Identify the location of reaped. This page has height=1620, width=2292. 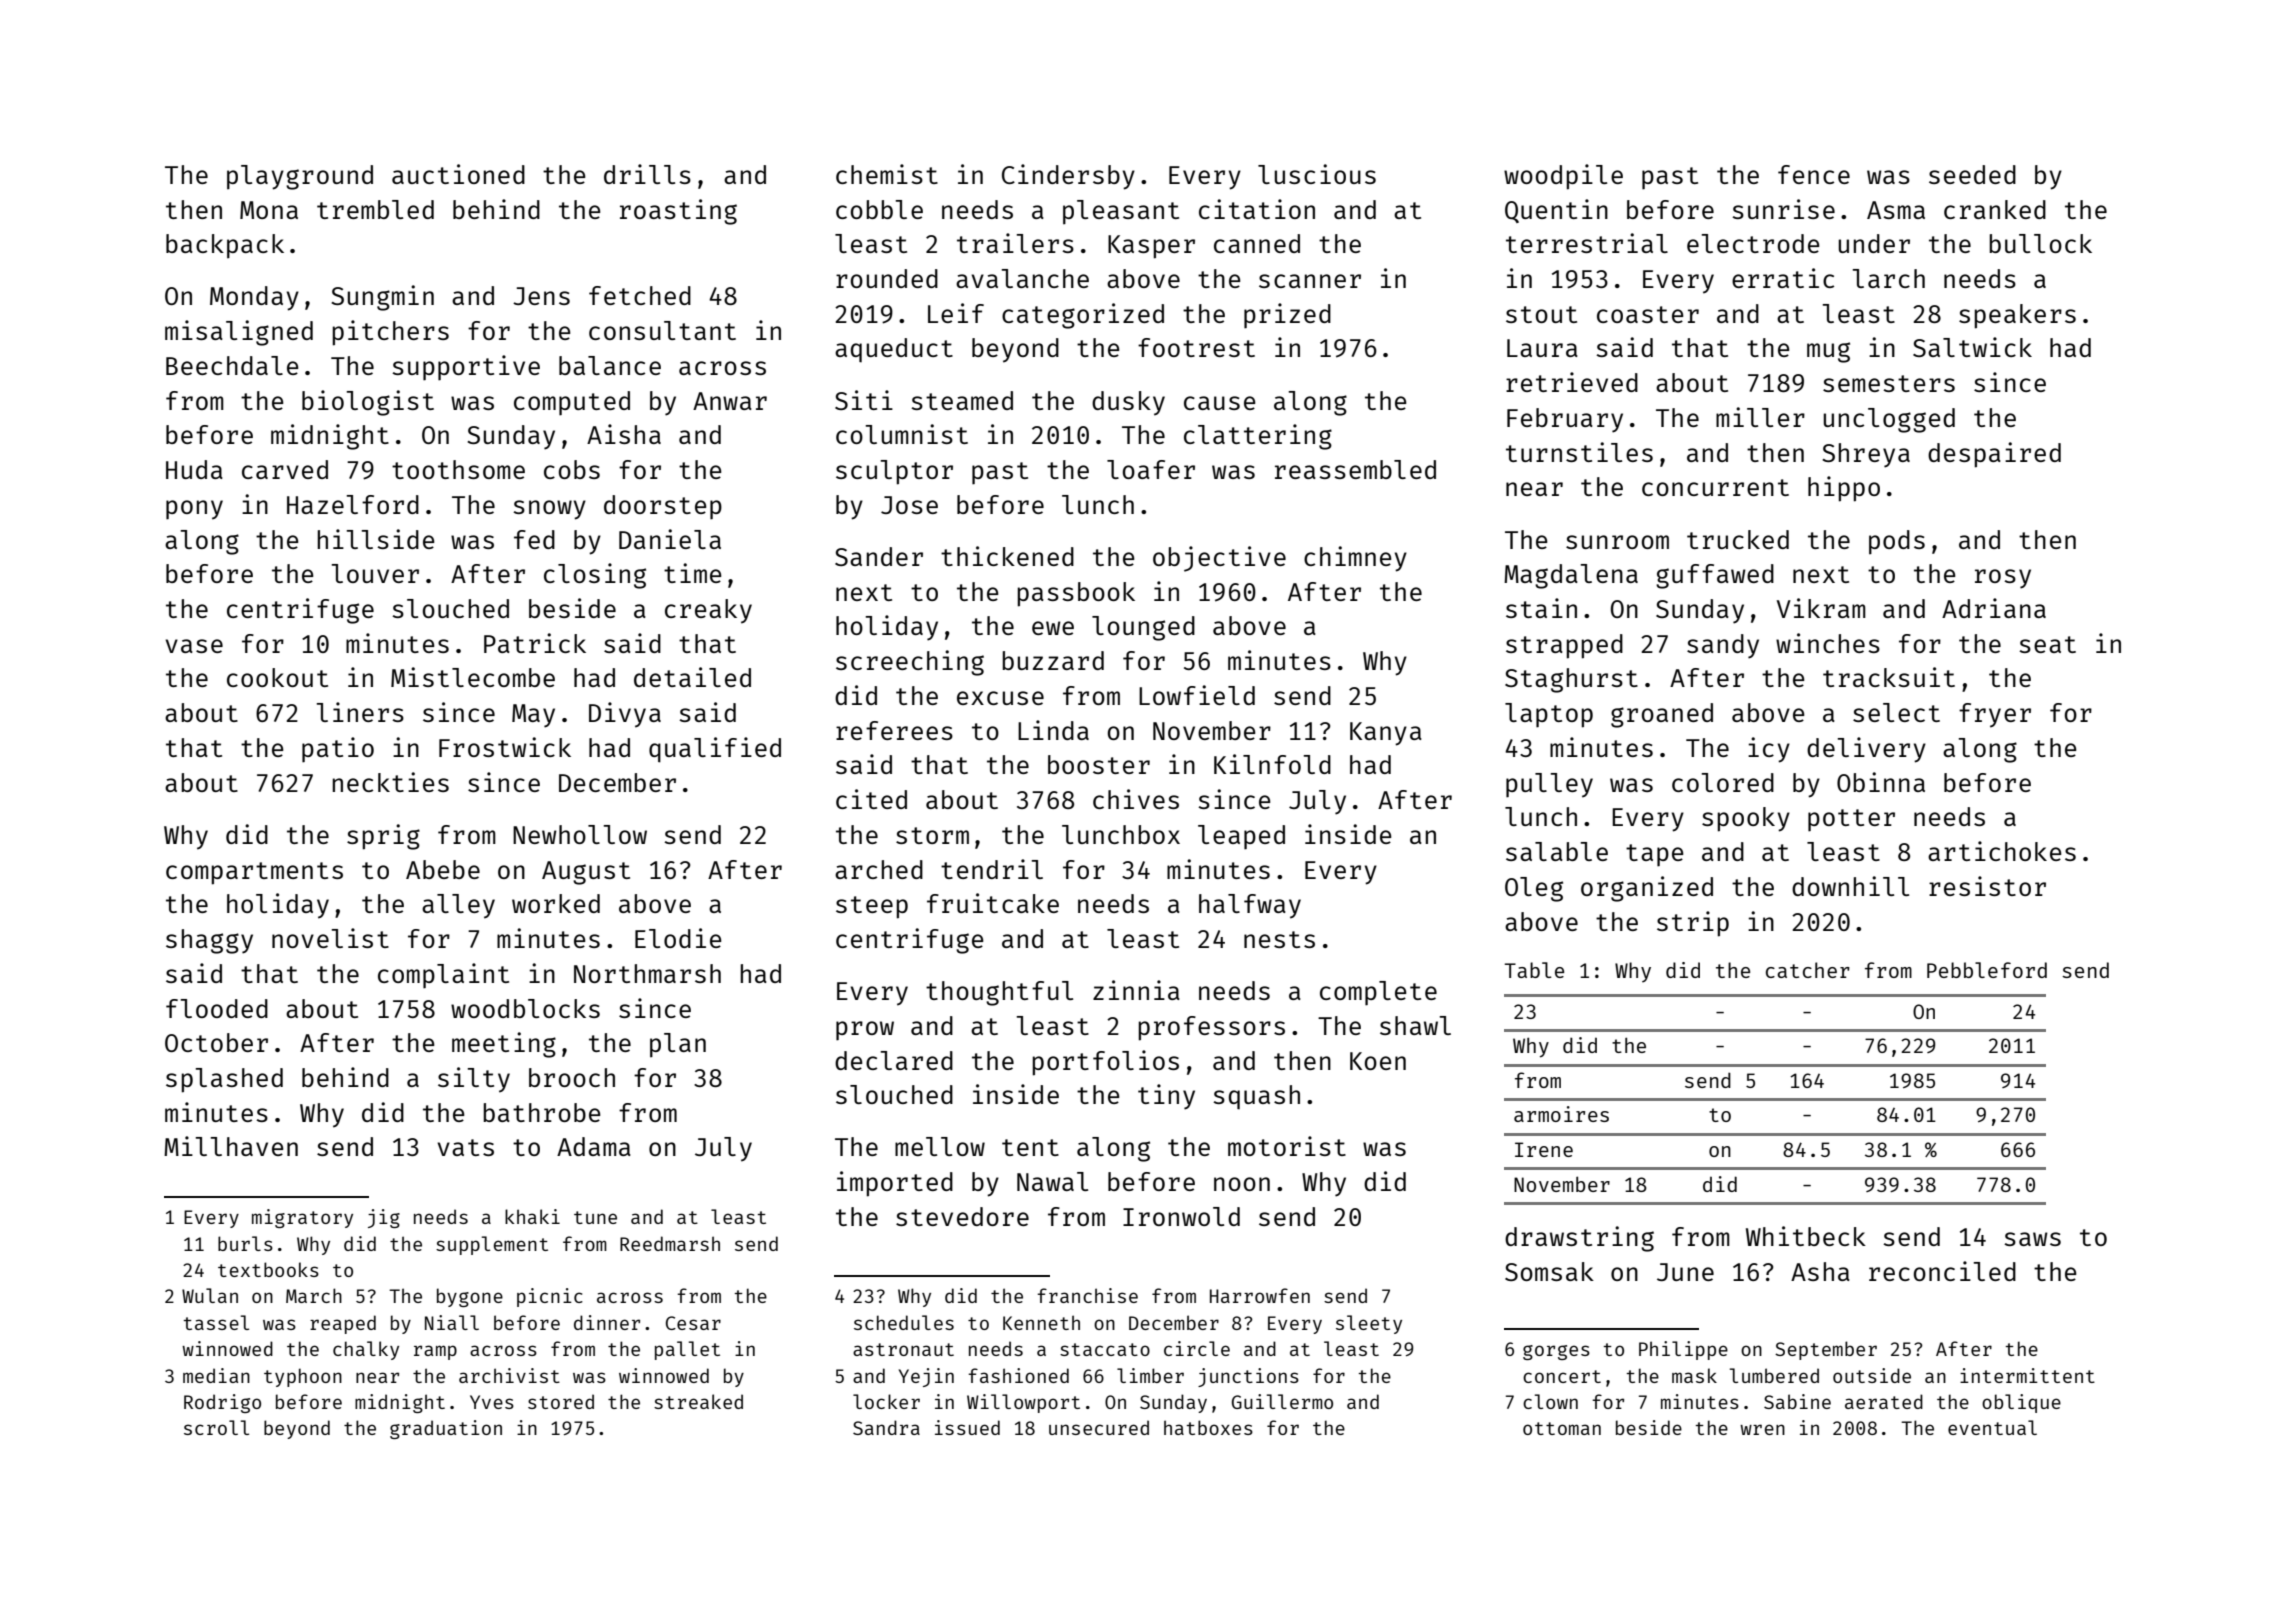
(343, 1324).
